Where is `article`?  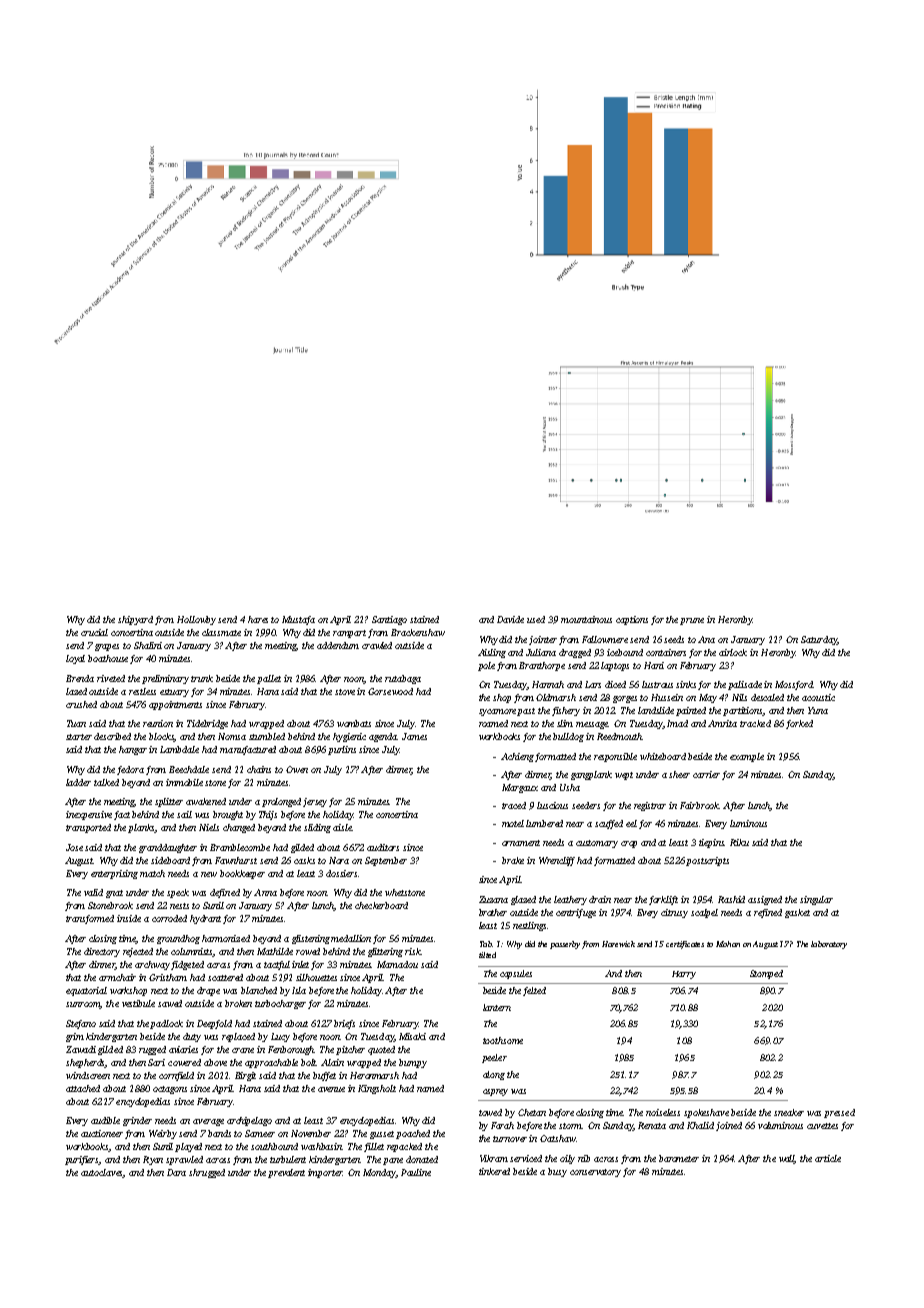
article is located at coordinates (828, 1158).
